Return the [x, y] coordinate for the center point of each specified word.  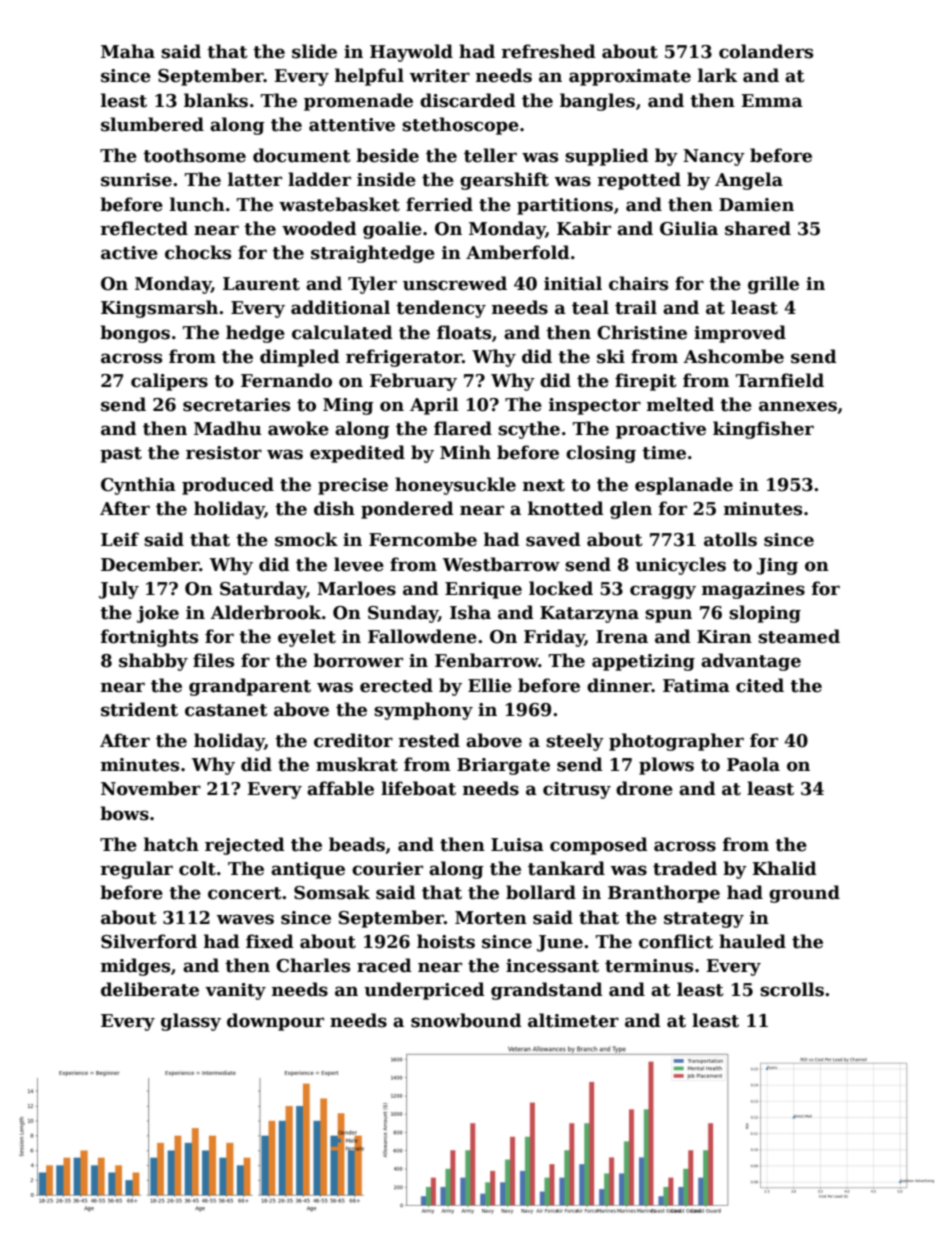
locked [561, 588]
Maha [128, 51]
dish [334, 508]
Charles [313, 965]
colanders [766, 51]
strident [139, 709]
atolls [730, 539]
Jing [777, 566]
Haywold [411, 53]
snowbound [466, 1020]
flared [463, 428]
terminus [649, 966]
